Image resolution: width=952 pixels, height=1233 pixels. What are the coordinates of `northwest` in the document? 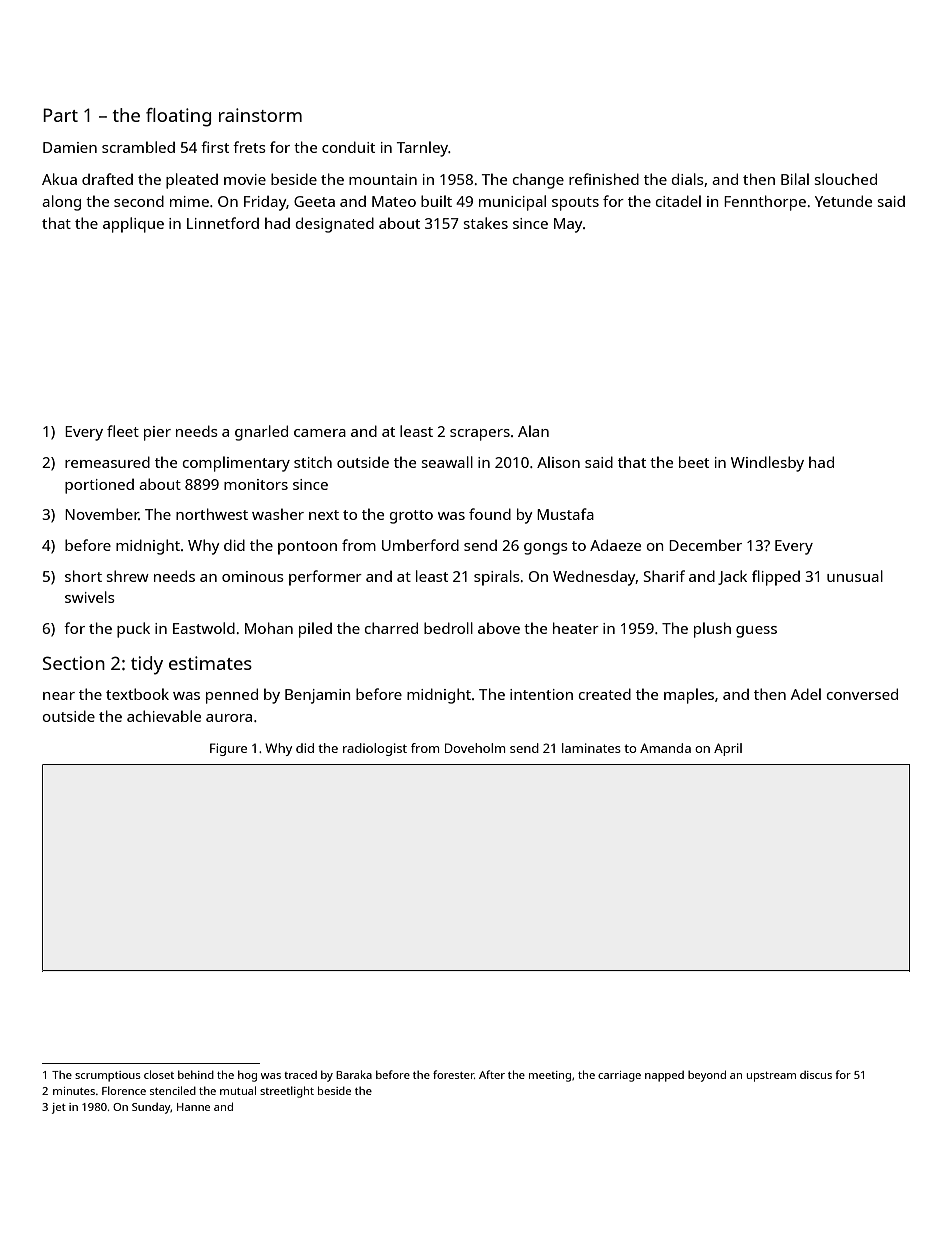 It's located at (212, 514).
